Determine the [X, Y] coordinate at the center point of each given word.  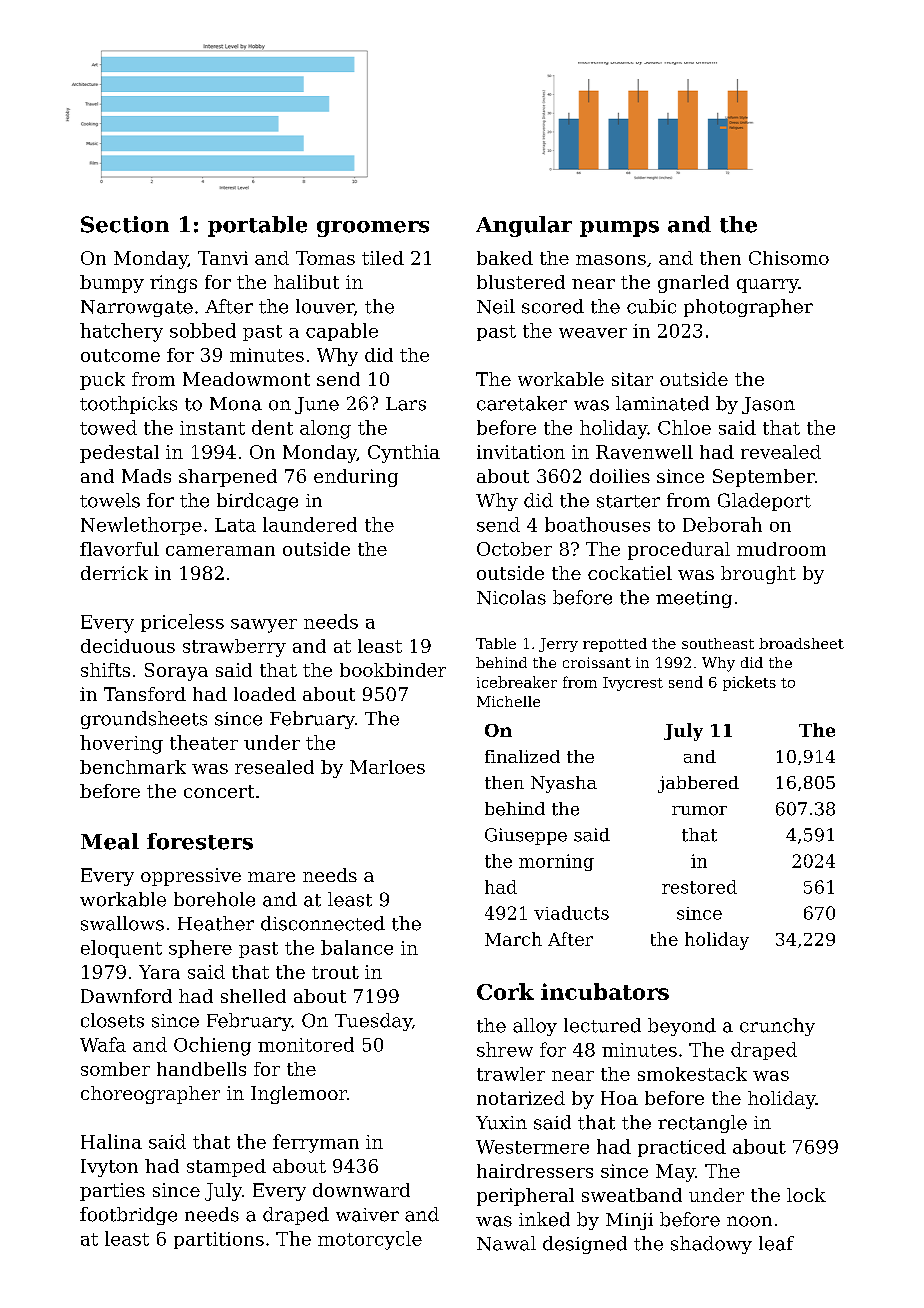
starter [628, 501]
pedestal [119, 454]
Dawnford [126, 996]
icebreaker [517, 682]
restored [699, 887]
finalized [522, 756]
